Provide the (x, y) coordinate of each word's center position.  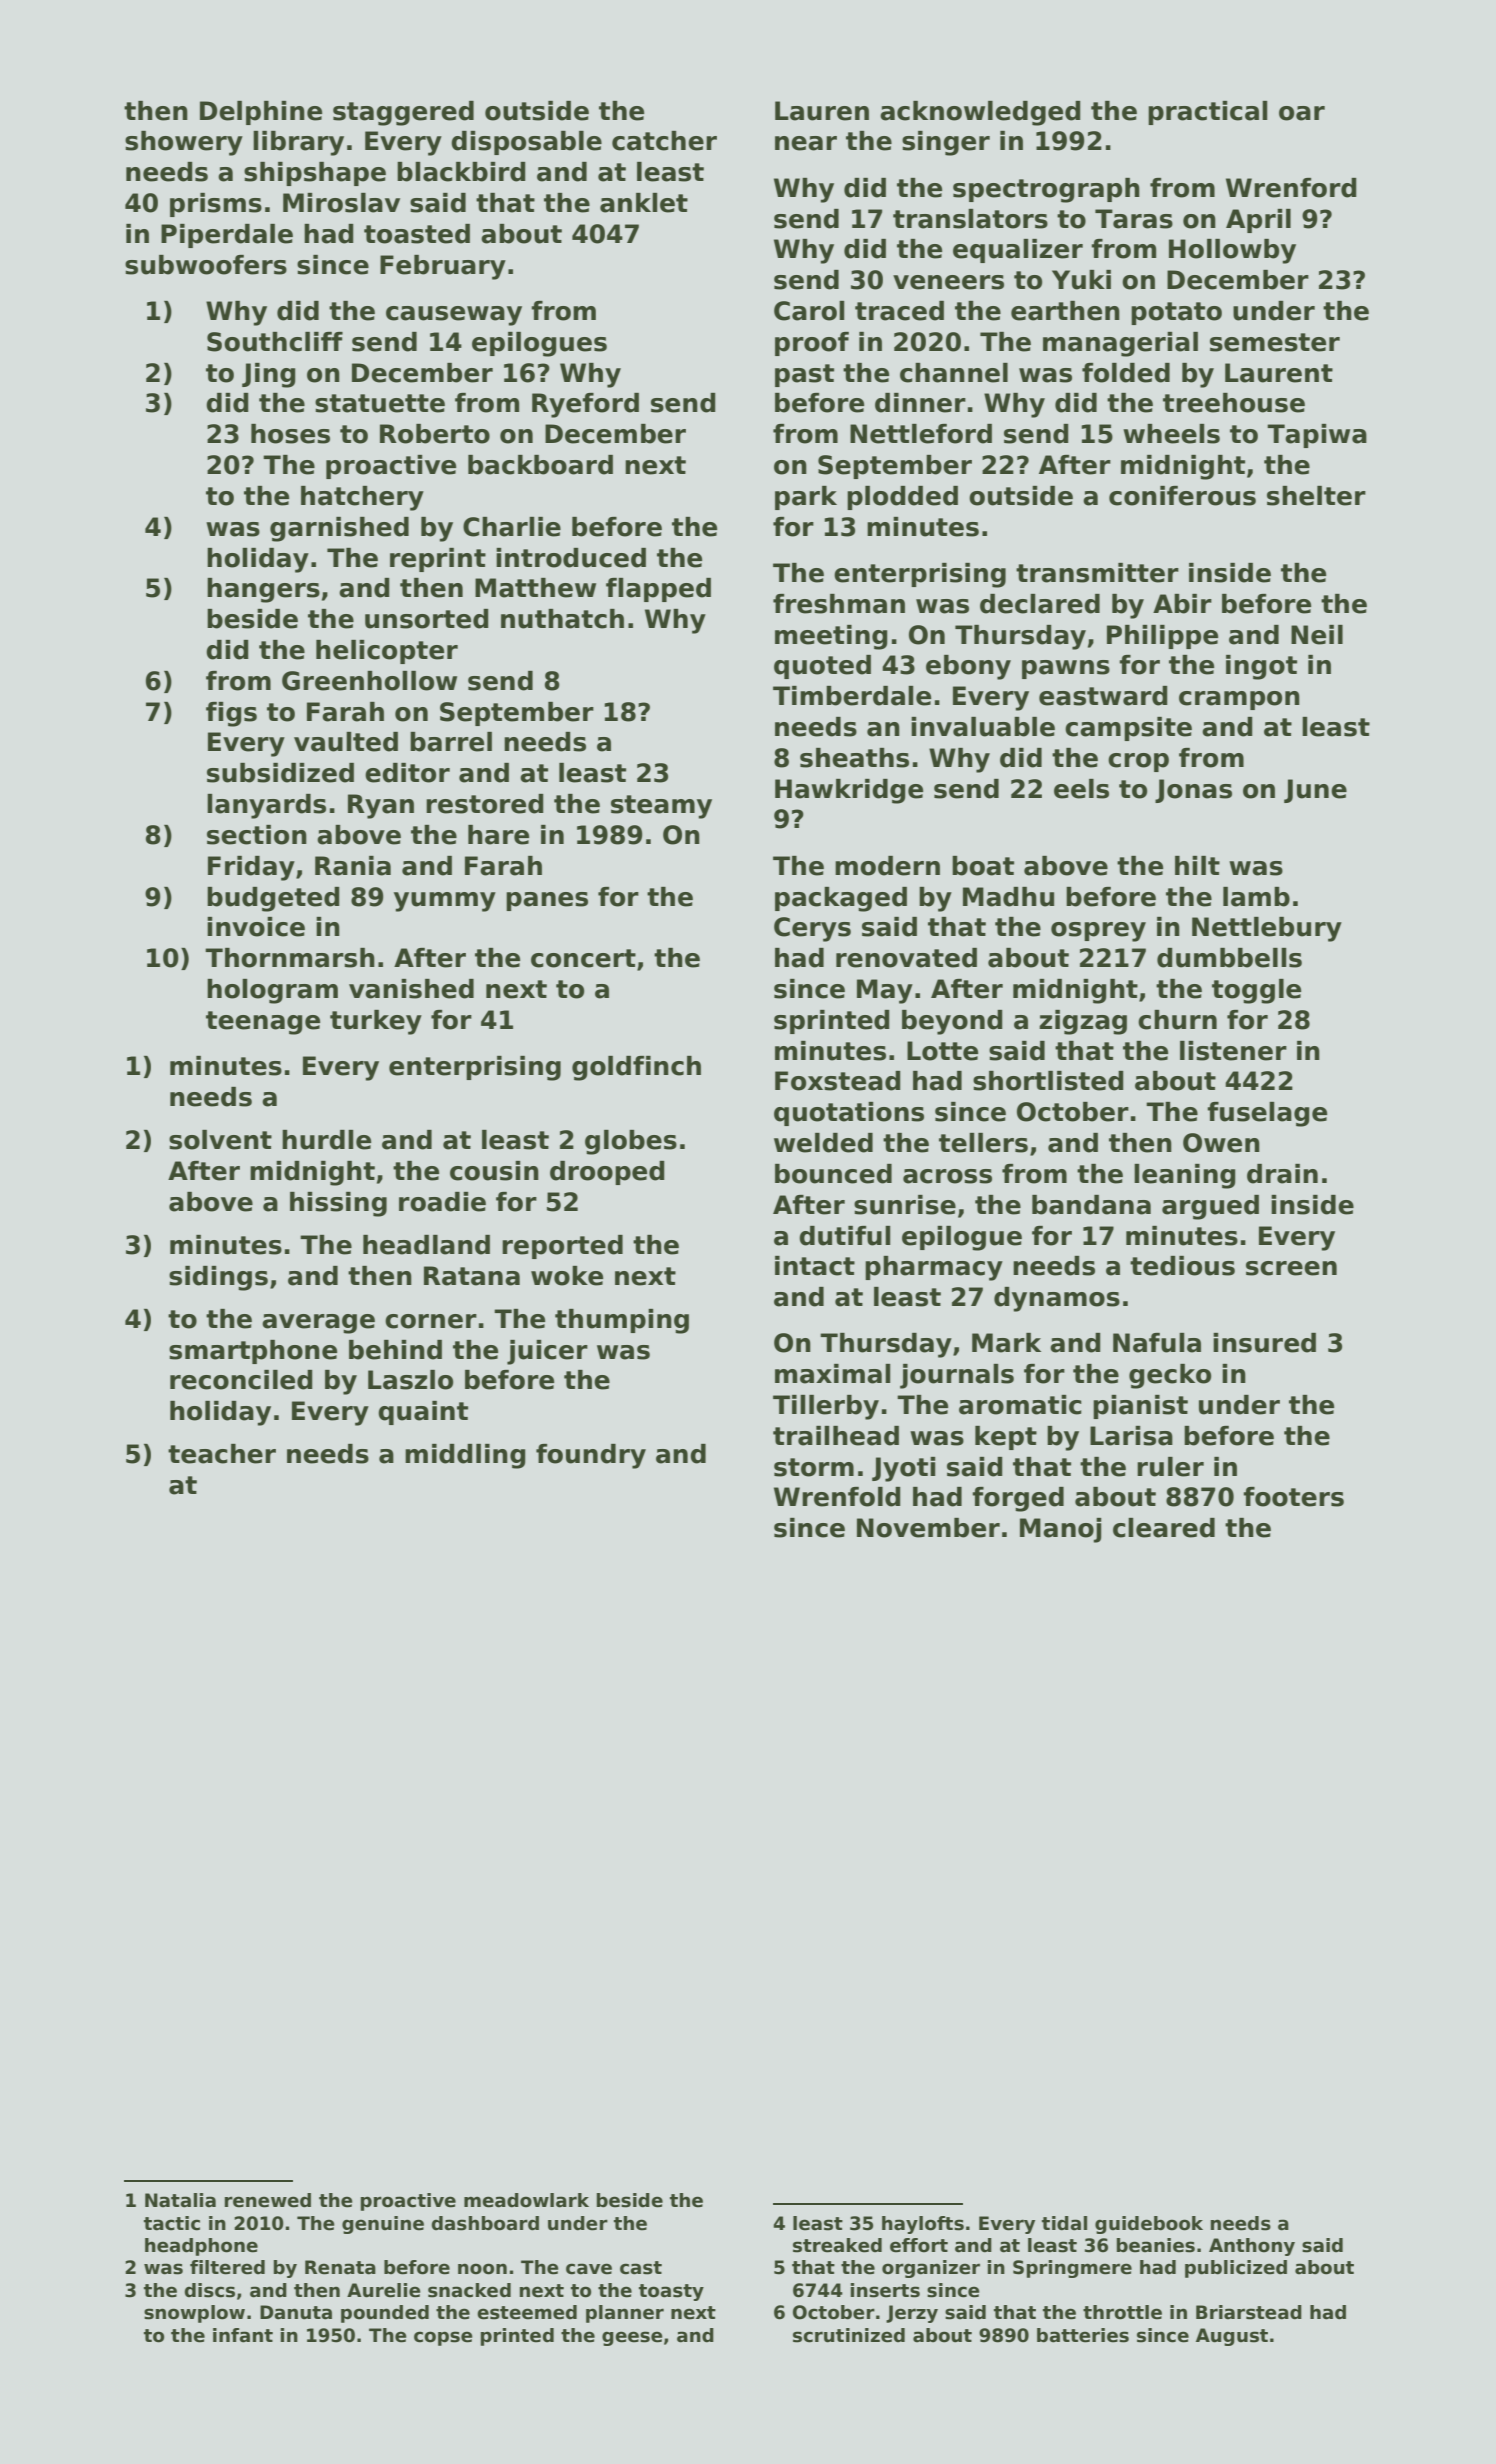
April (1258, 221)
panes (547, 901)
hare (498, 835)
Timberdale (852, 696)
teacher (222, 1454)
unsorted (427, 619)
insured (1264, 1343)
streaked (837, 2245)
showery (184, 143)
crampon (1239, 700)
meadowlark (526, 2200)
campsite (1128, 729)
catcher (664, 141)
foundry (591, 1456)
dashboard (485, 2223)
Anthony (1252, 2247)
